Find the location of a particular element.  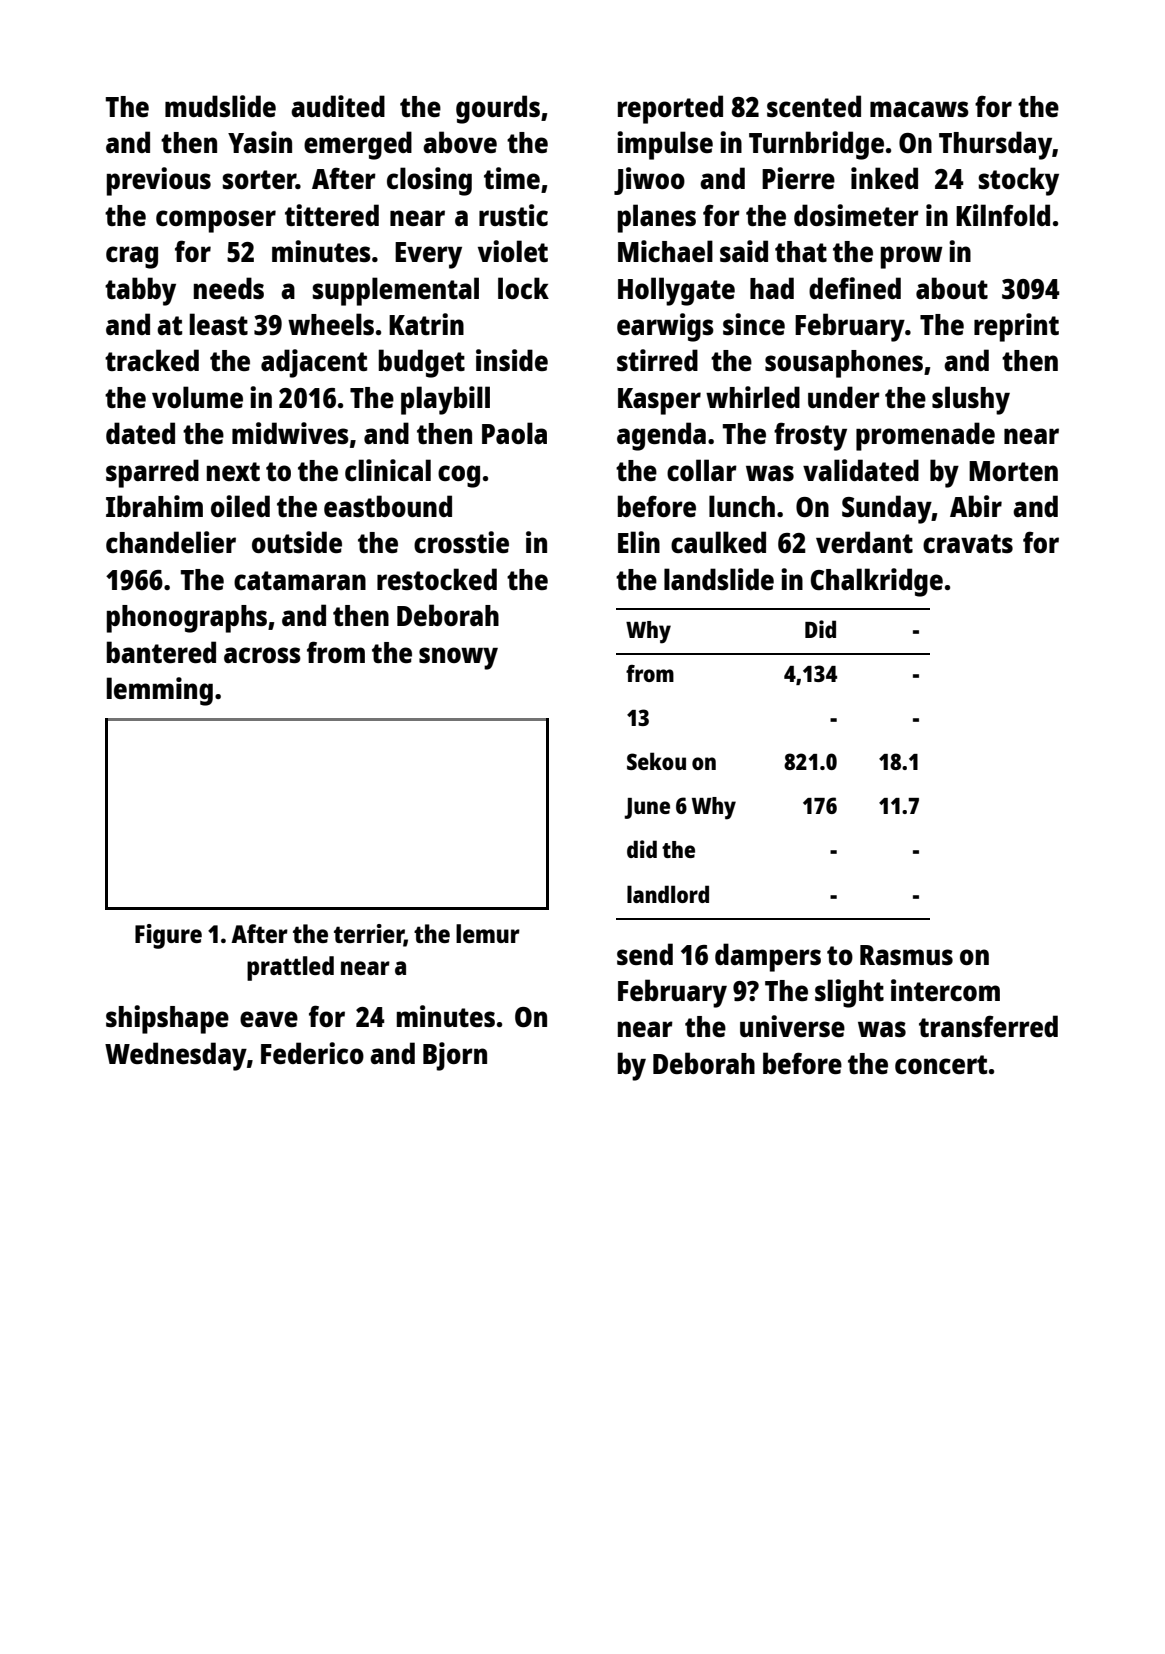

collar is located at coordinates (702, 470).
